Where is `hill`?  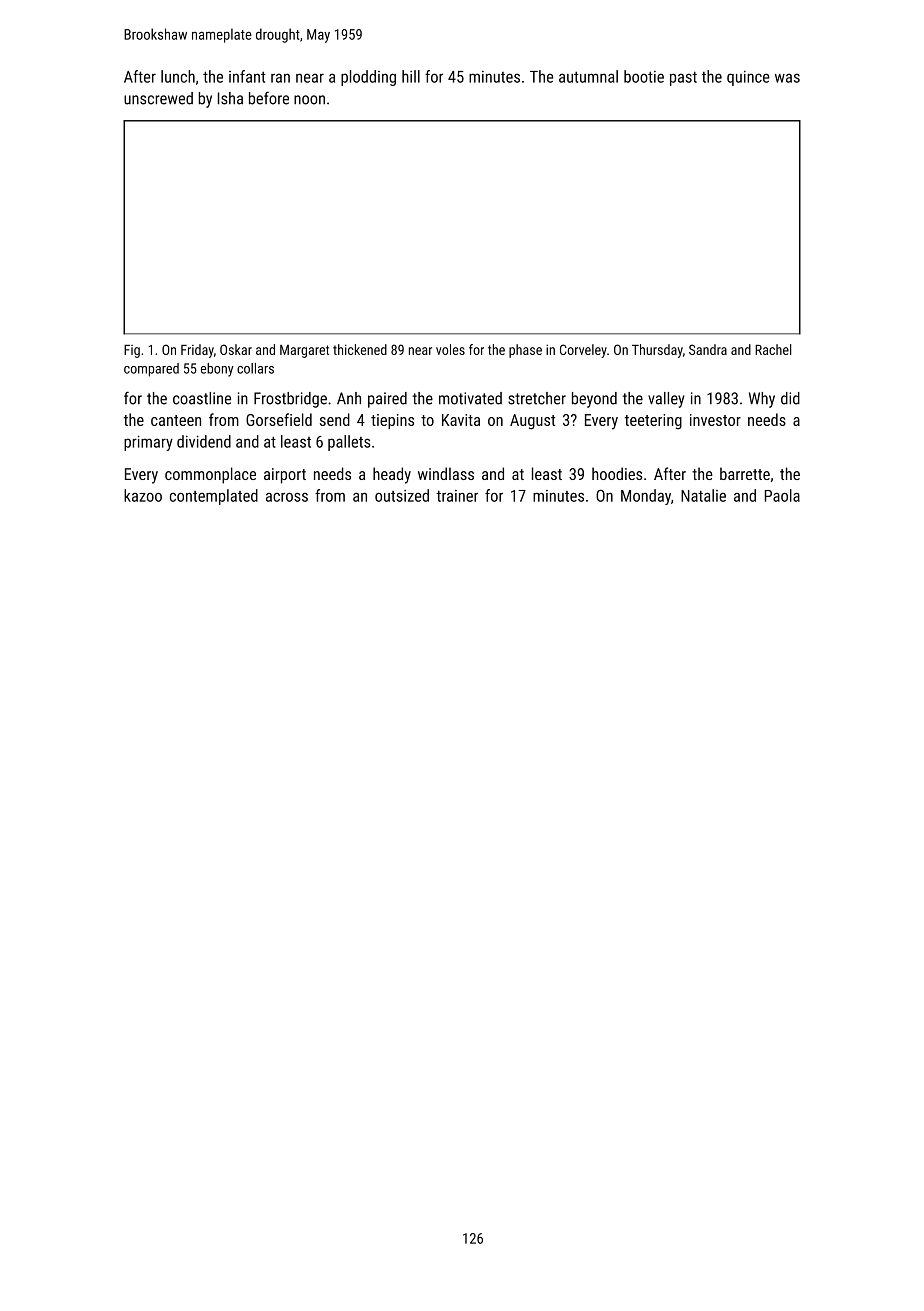
hill is located at coordinates (411, 76).
